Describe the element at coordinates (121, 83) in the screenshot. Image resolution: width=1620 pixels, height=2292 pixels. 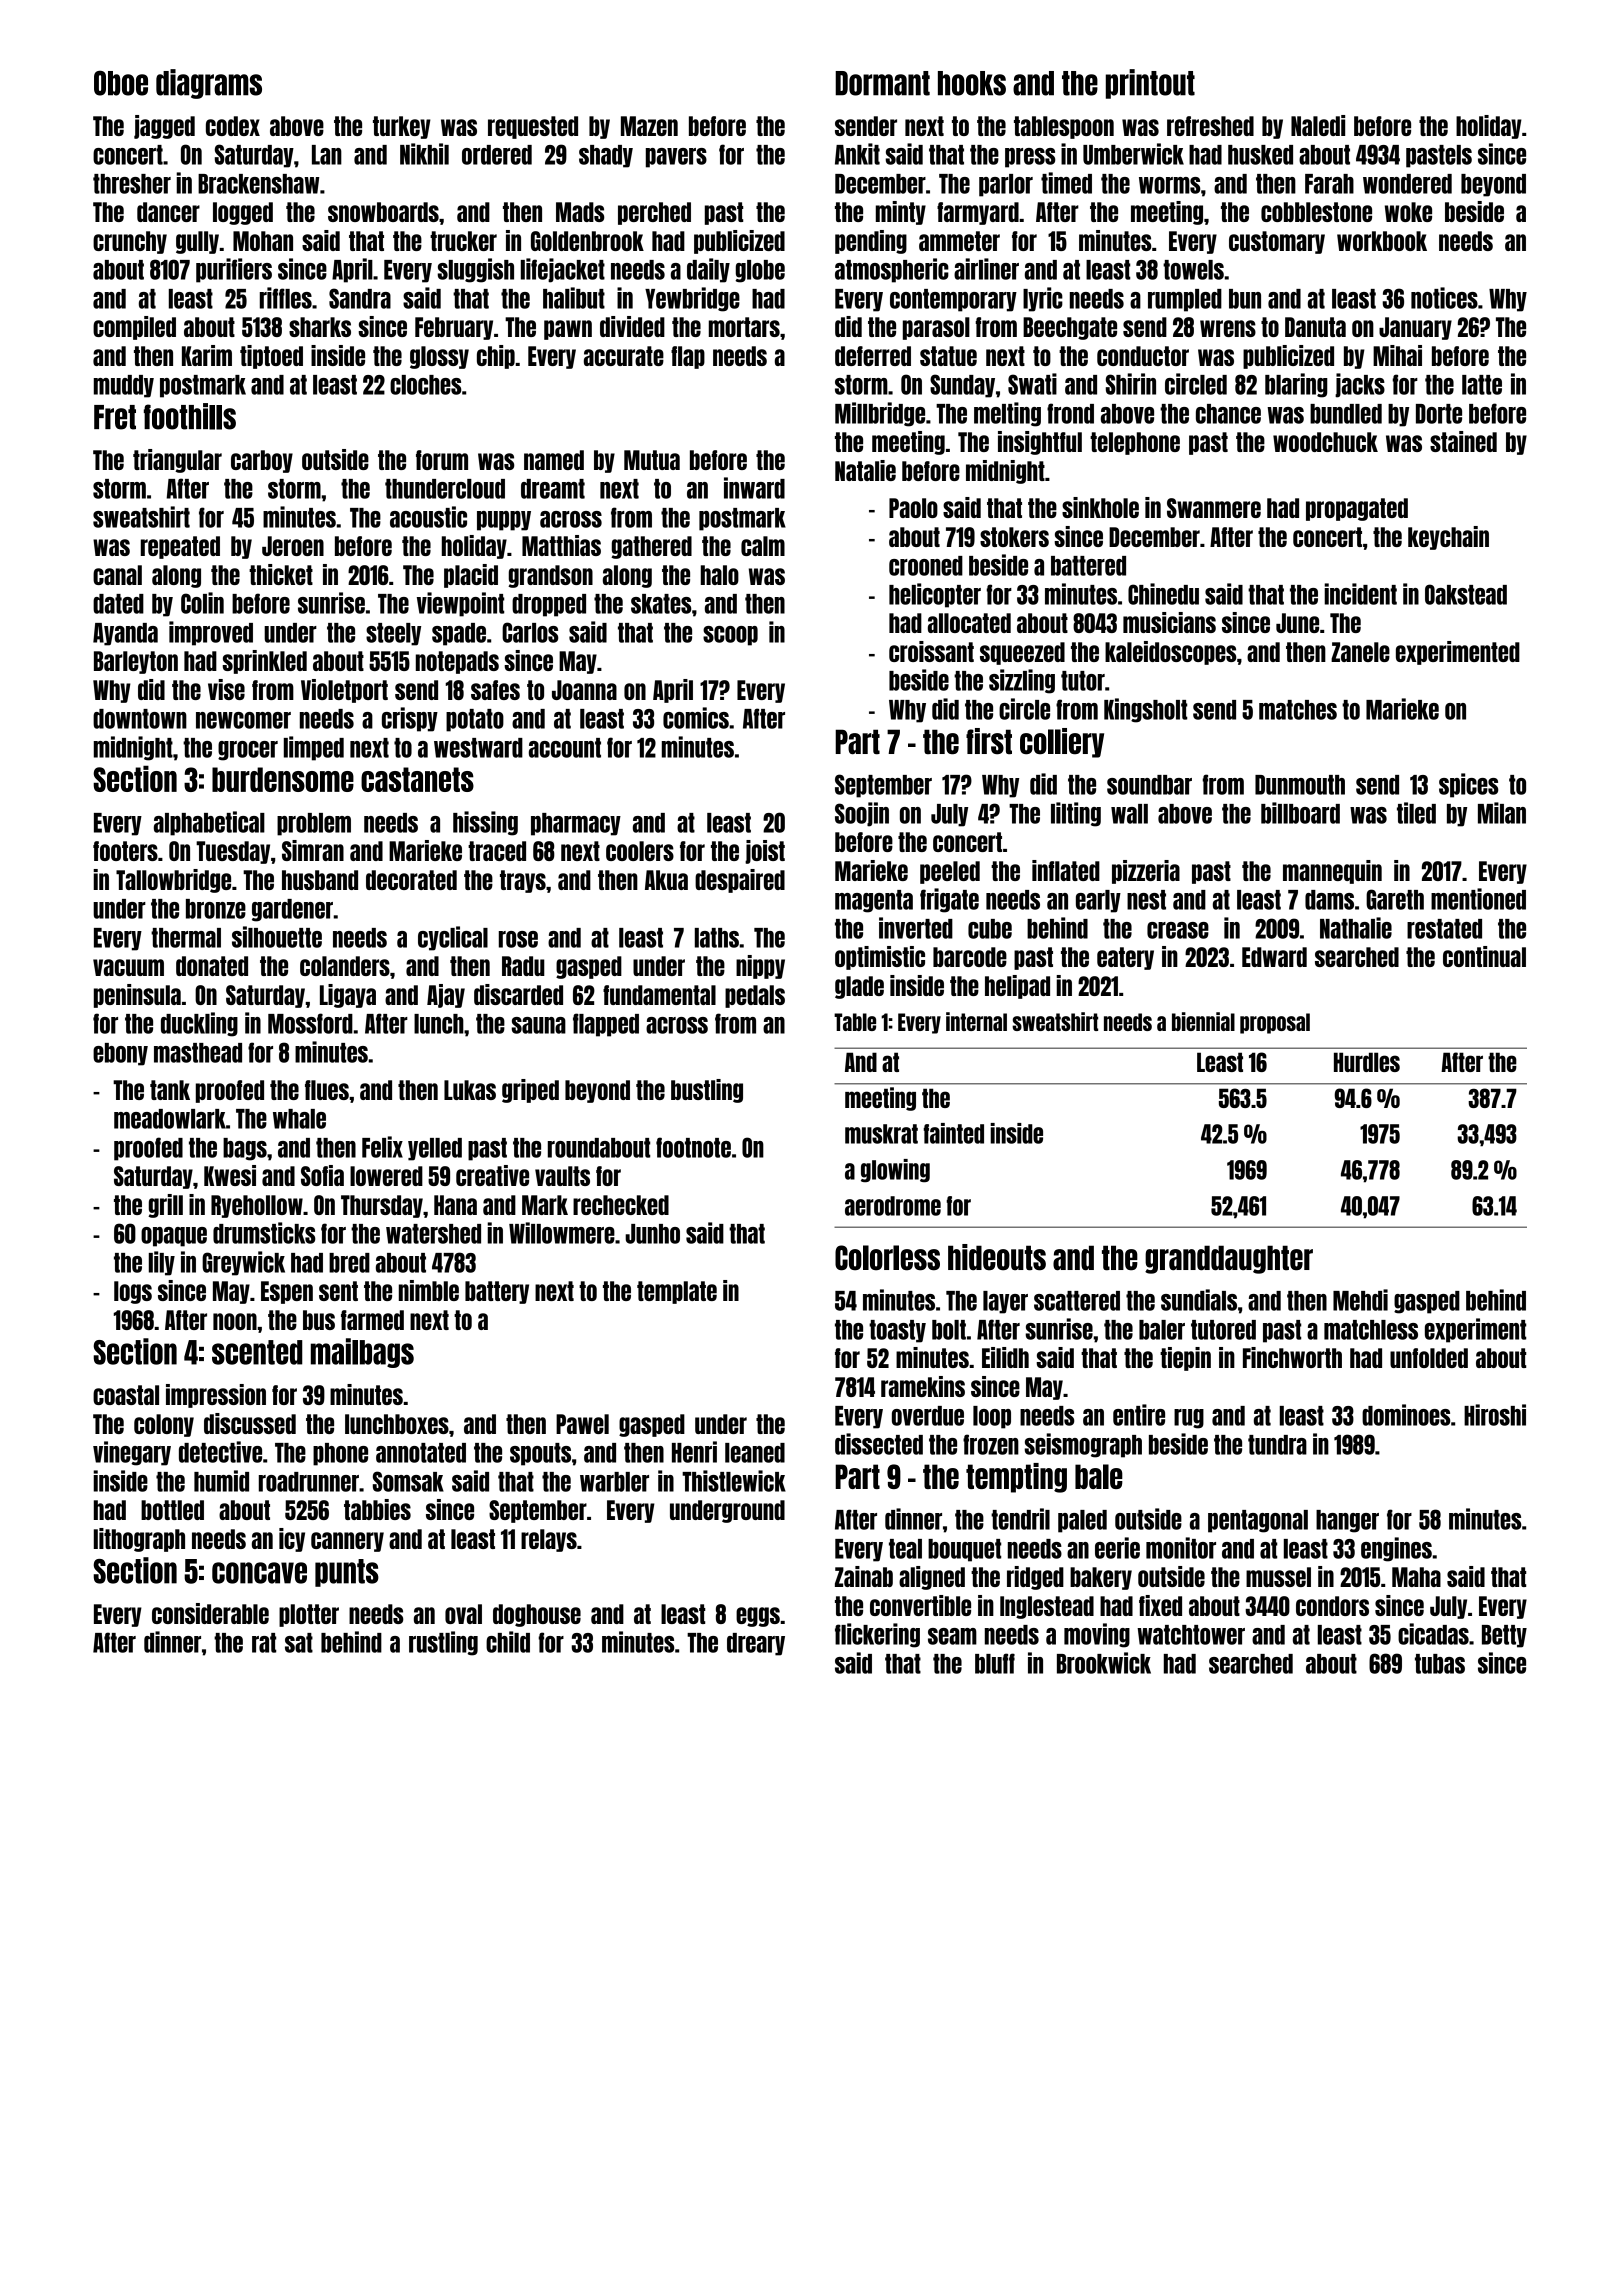
I see `Oboe` at that location.
